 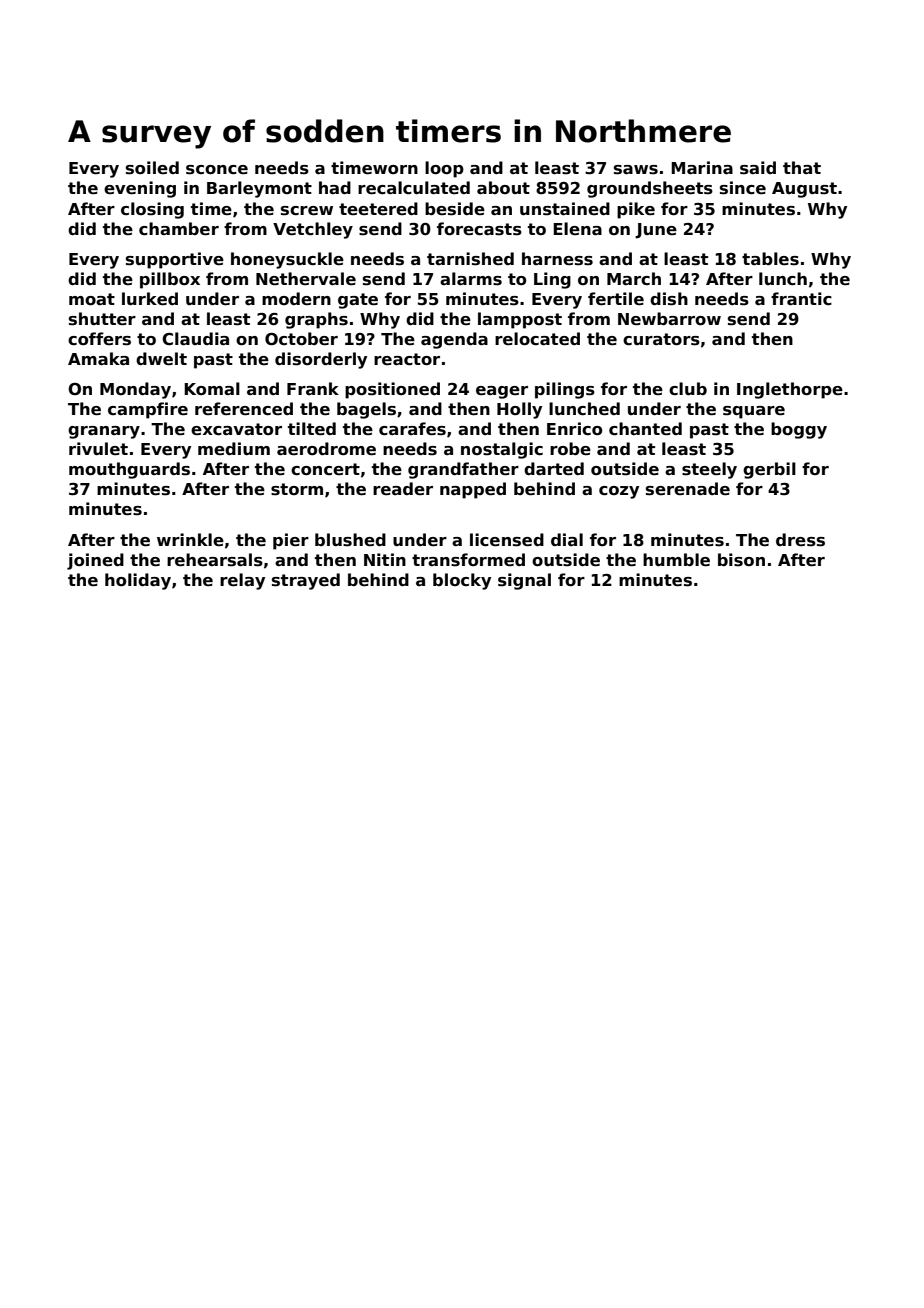 I want to click on about, so click(x=503, y=188).
